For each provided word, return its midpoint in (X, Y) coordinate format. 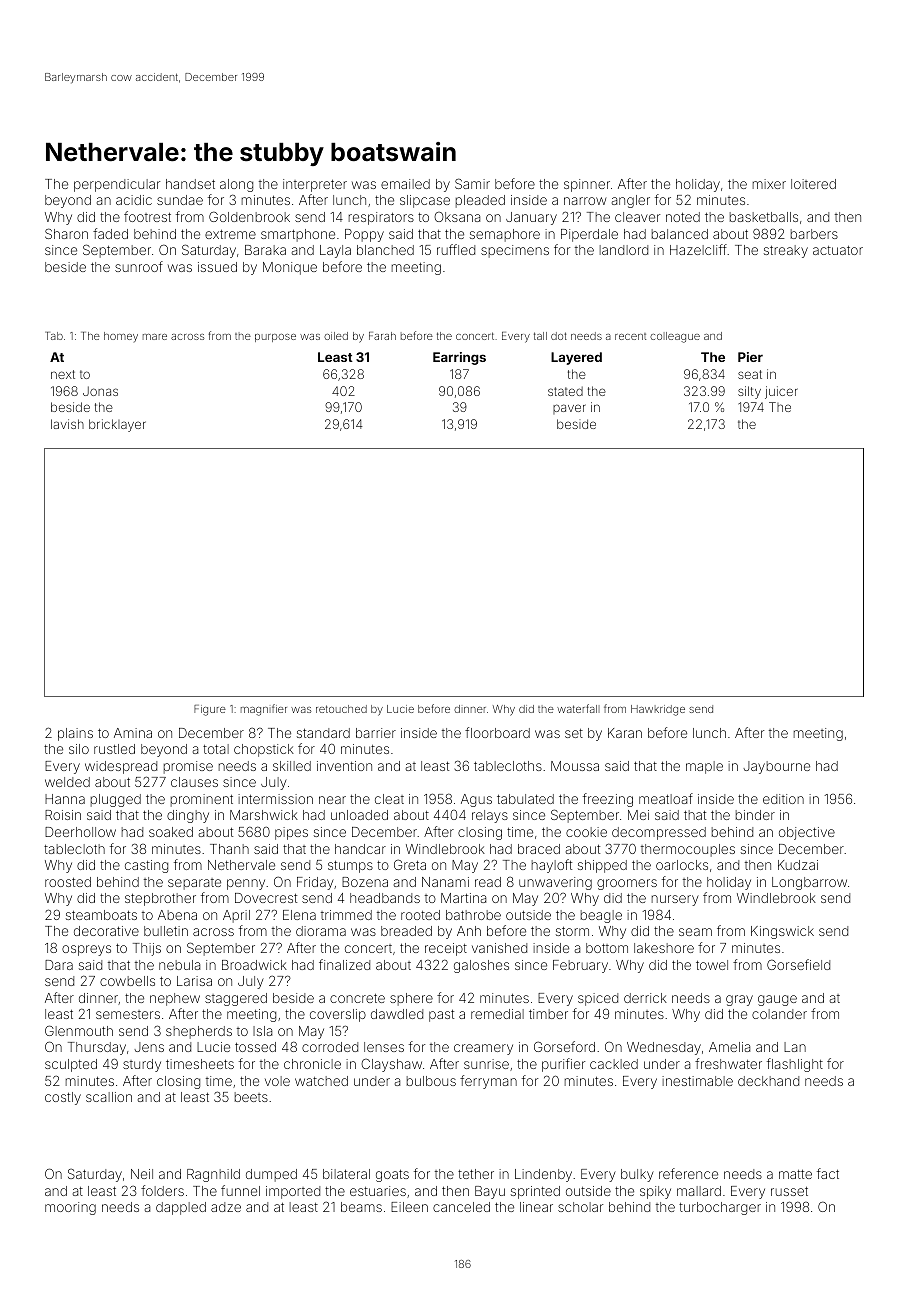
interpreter (315, 185)
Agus (476, 800)
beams (361, 1207)
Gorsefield (798, 964)
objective (807, 833)
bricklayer (117, 425)
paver (569, 409)
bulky (637, 1175)
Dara (59, 965)
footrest (147, 216)
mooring (70, 1208)
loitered (813, 184)
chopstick (264, 750)
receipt (446, 949)
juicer (781, 392)
